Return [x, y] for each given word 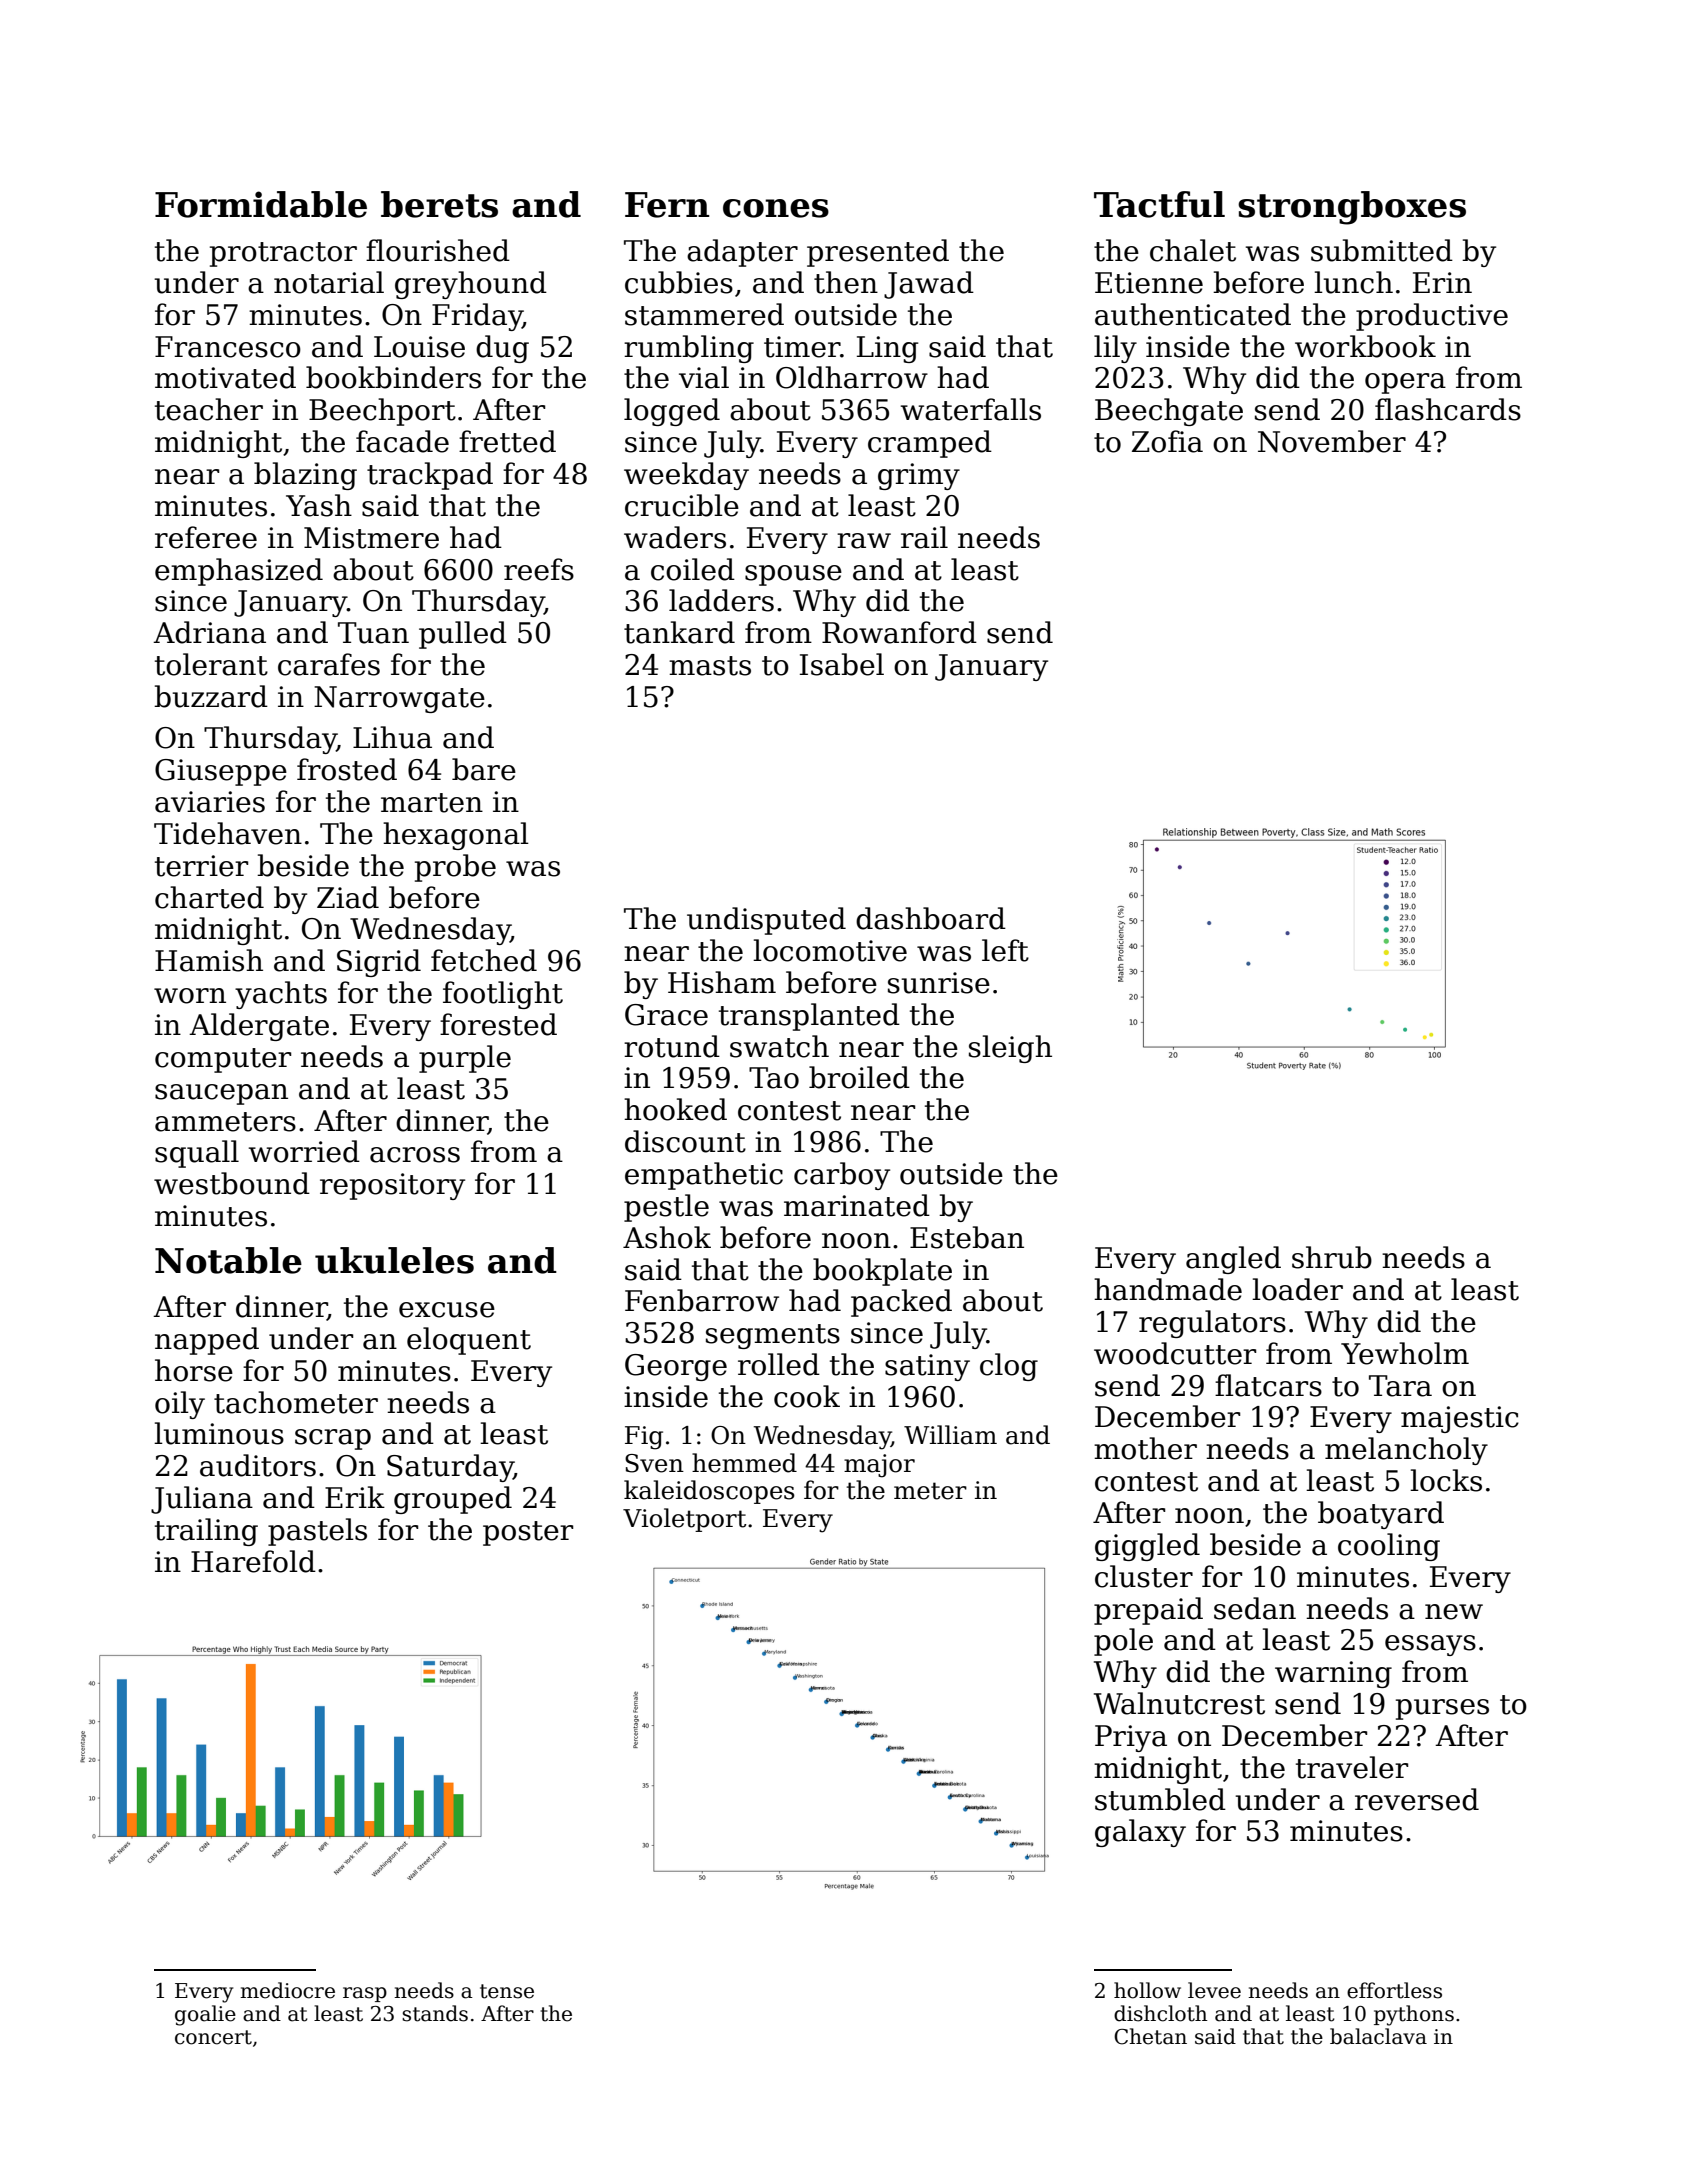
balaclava [1378, 2036]
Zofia [1167, 441]
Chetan [1150, 2036]
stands [435, 2013]
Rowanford [899, 632]
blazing [305, 476]
